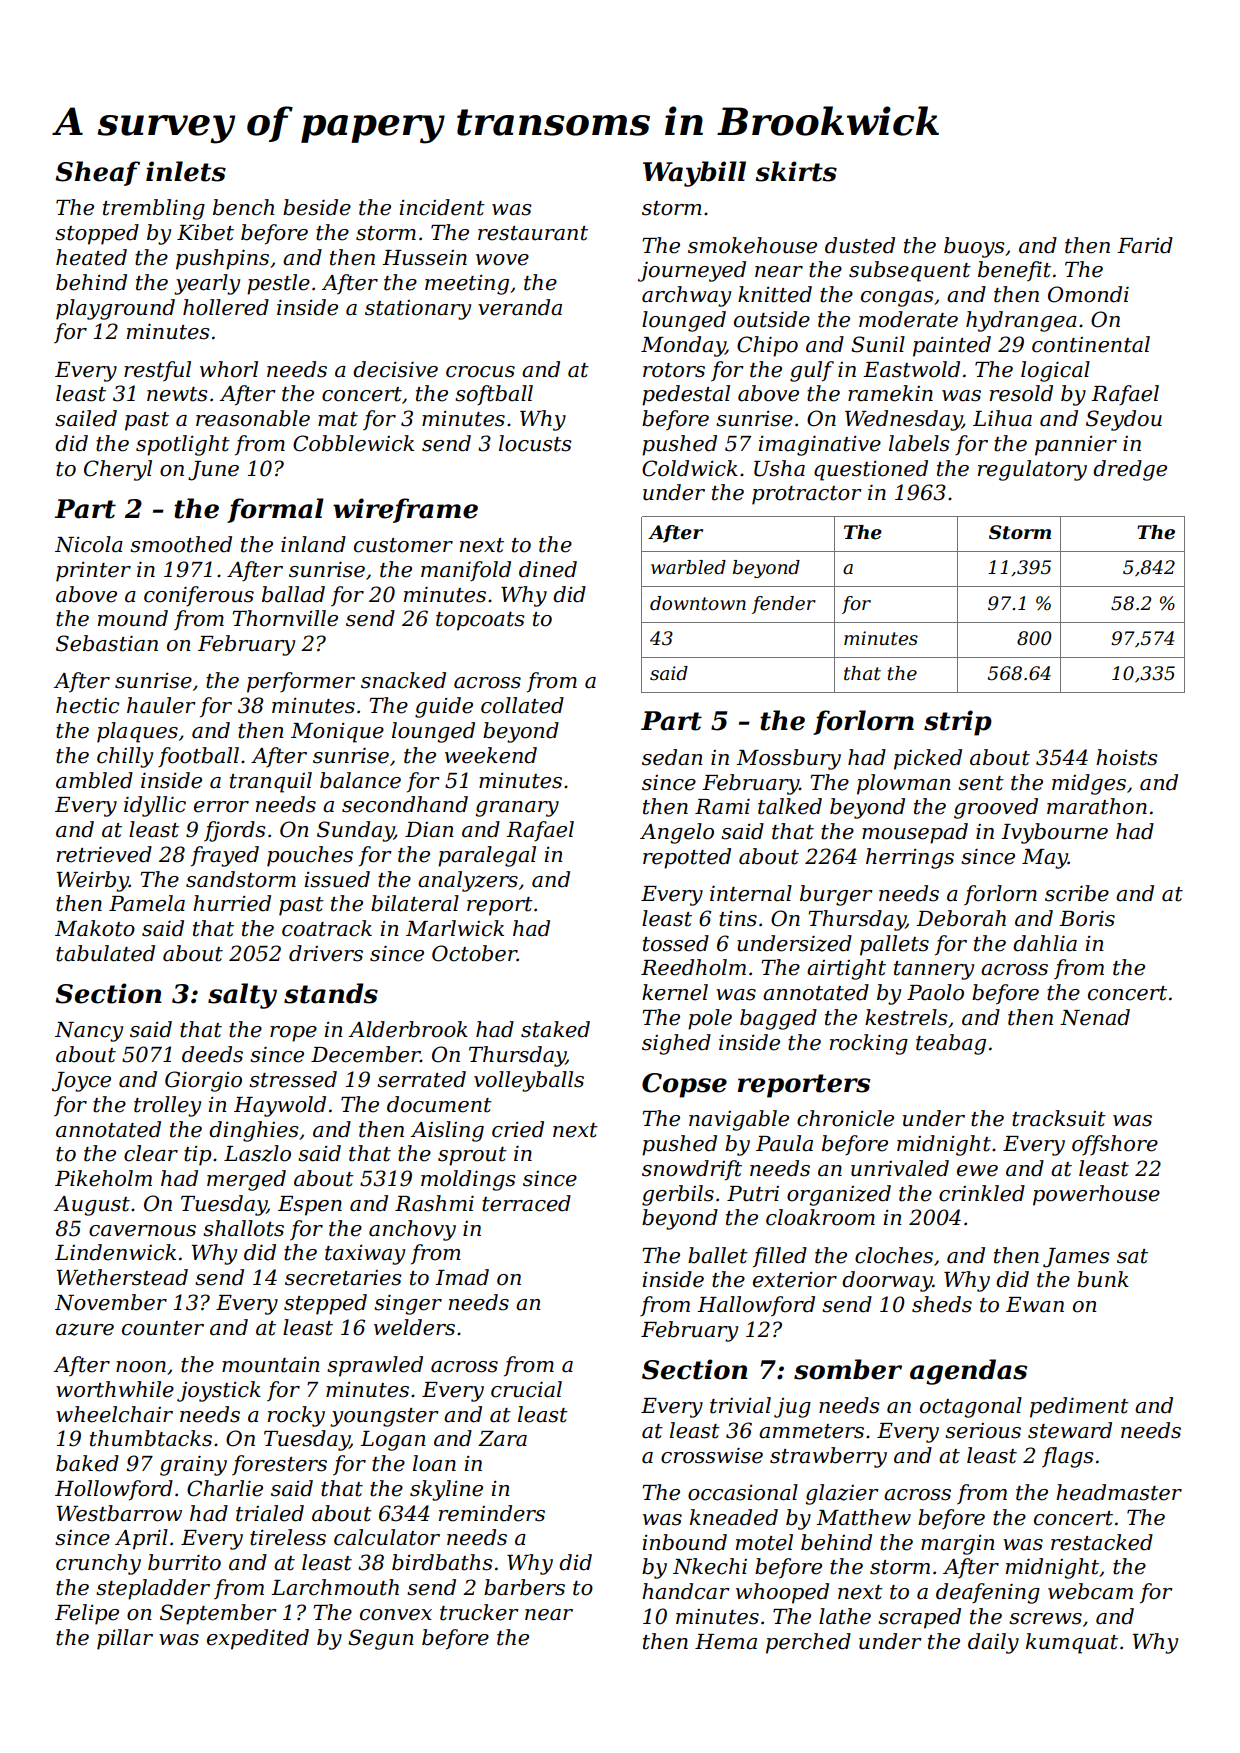 The image size is (1240, 1753). I want to click on perched, so click(808, 1643).
